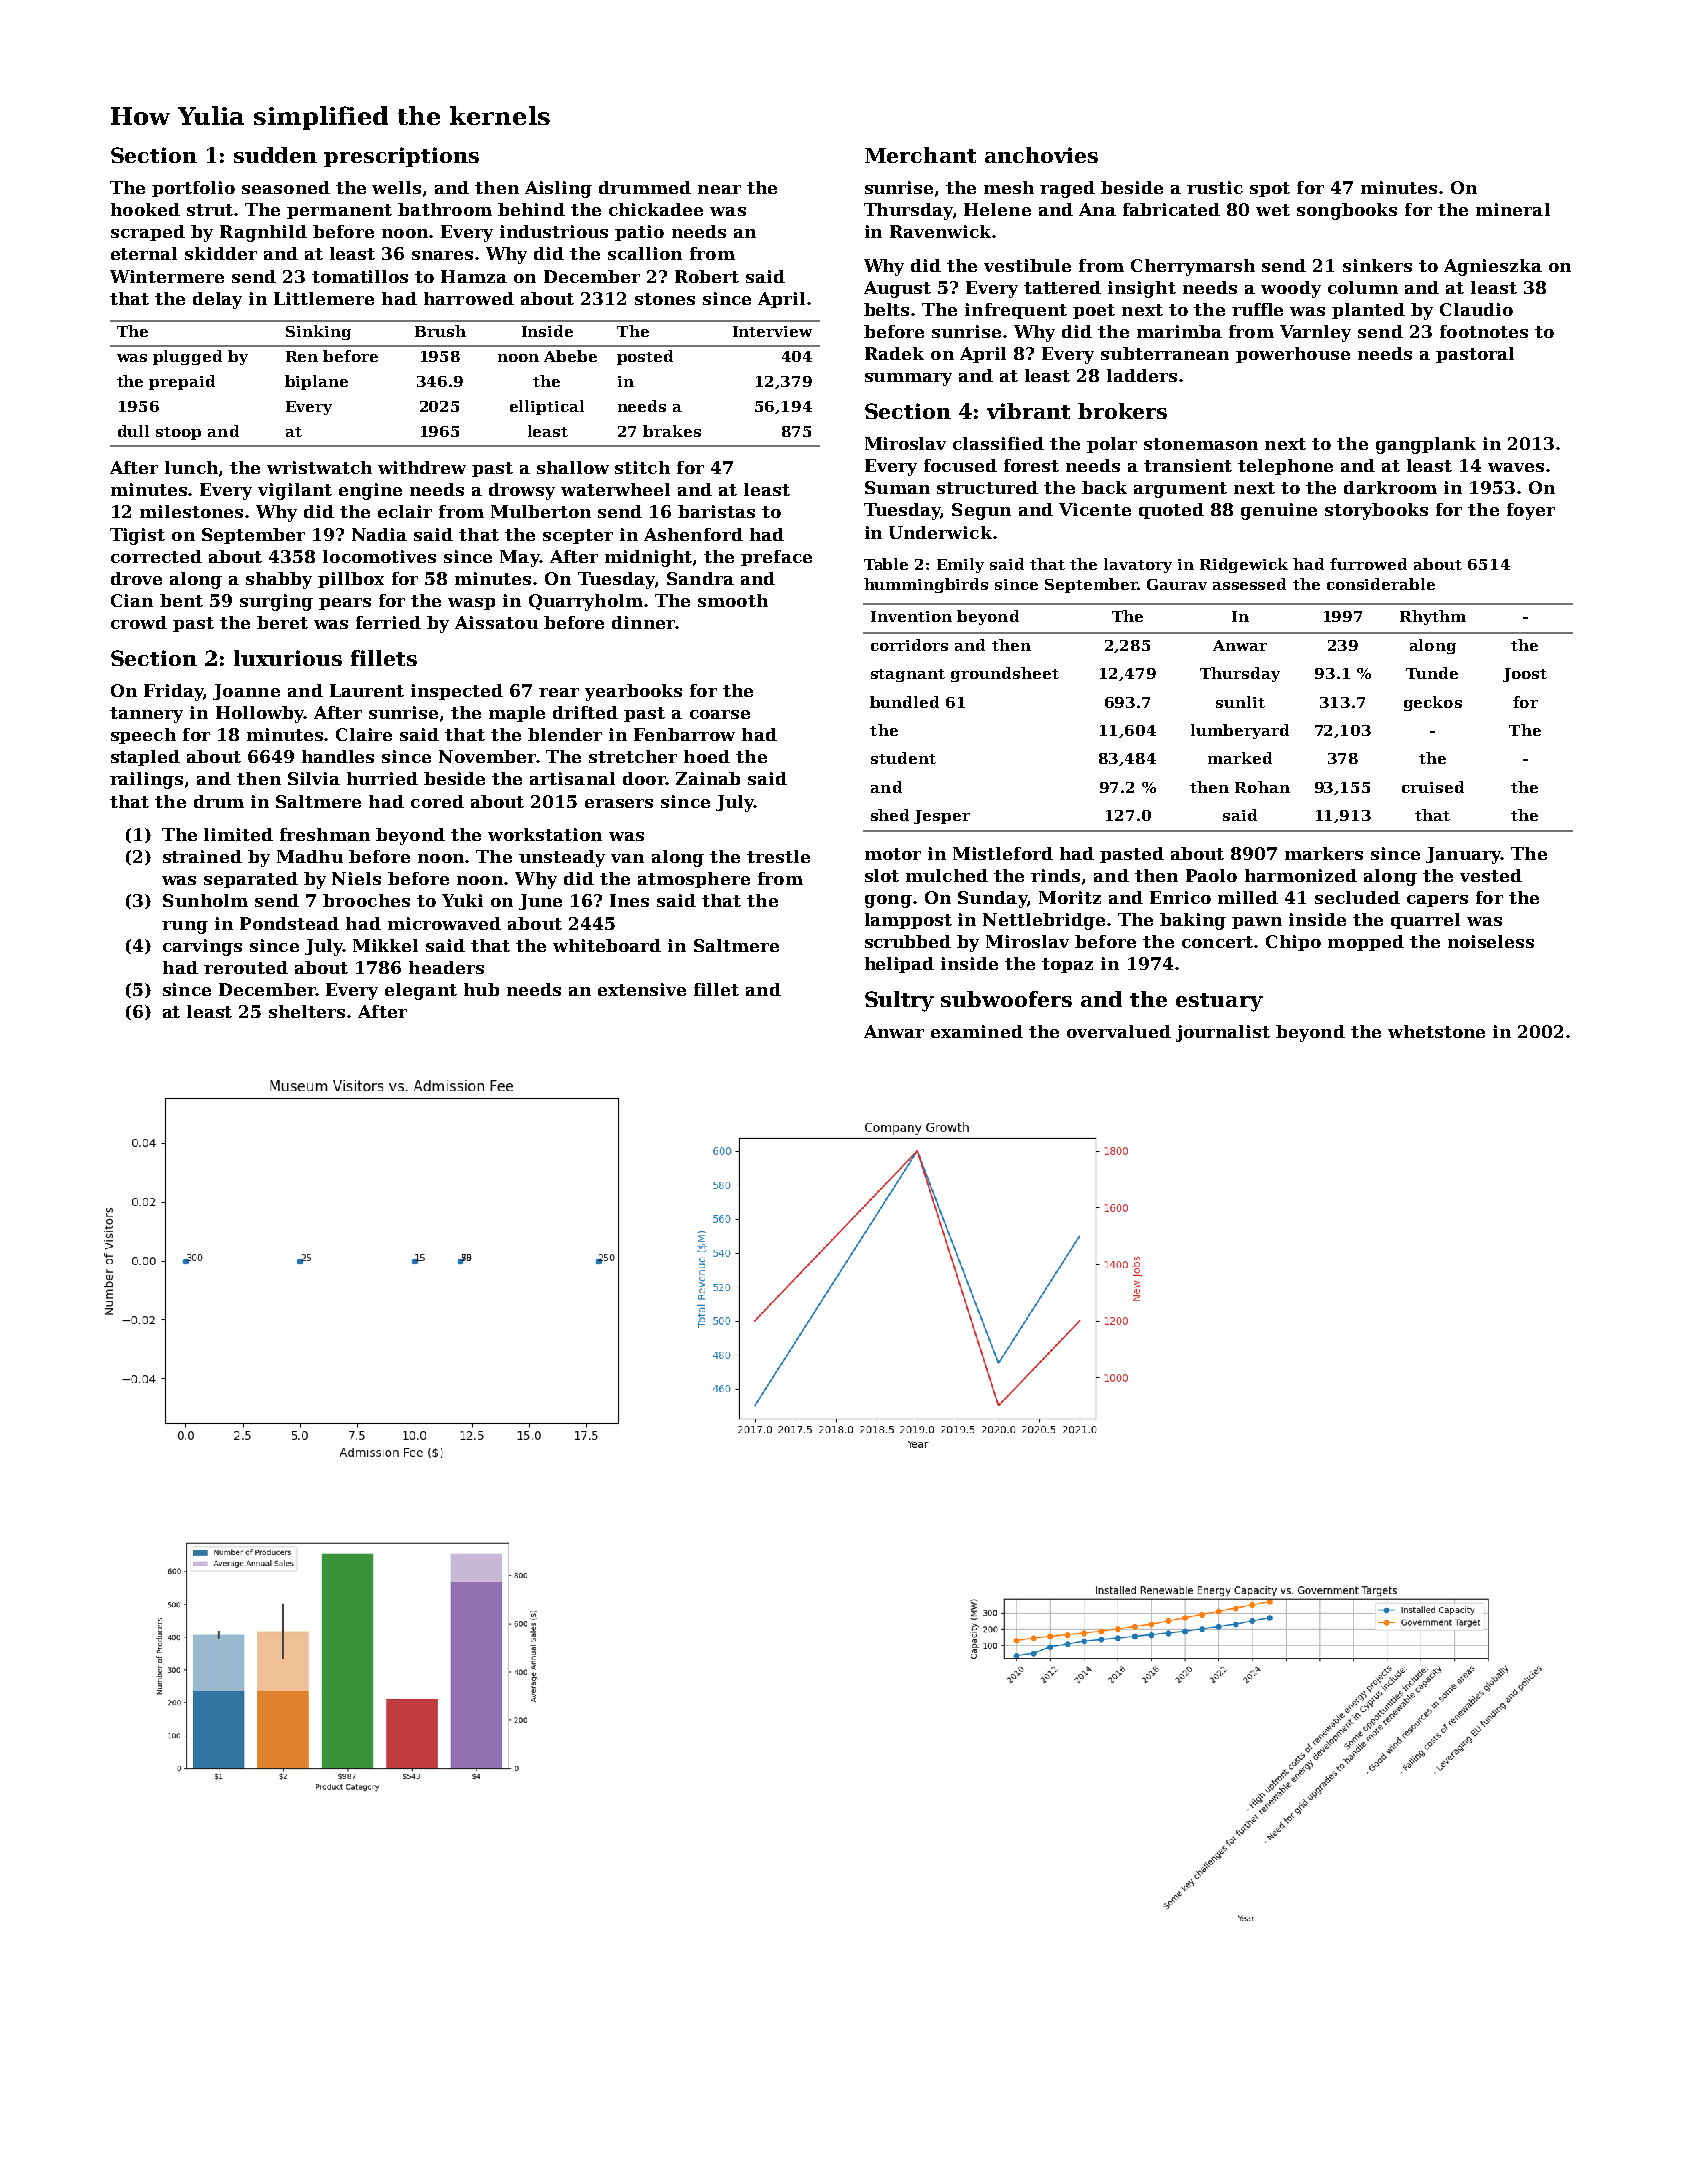 The image size is (1683, 2178). Describe the element at coordinates (307, 1011) in the document. I see `shelters` at that location.
